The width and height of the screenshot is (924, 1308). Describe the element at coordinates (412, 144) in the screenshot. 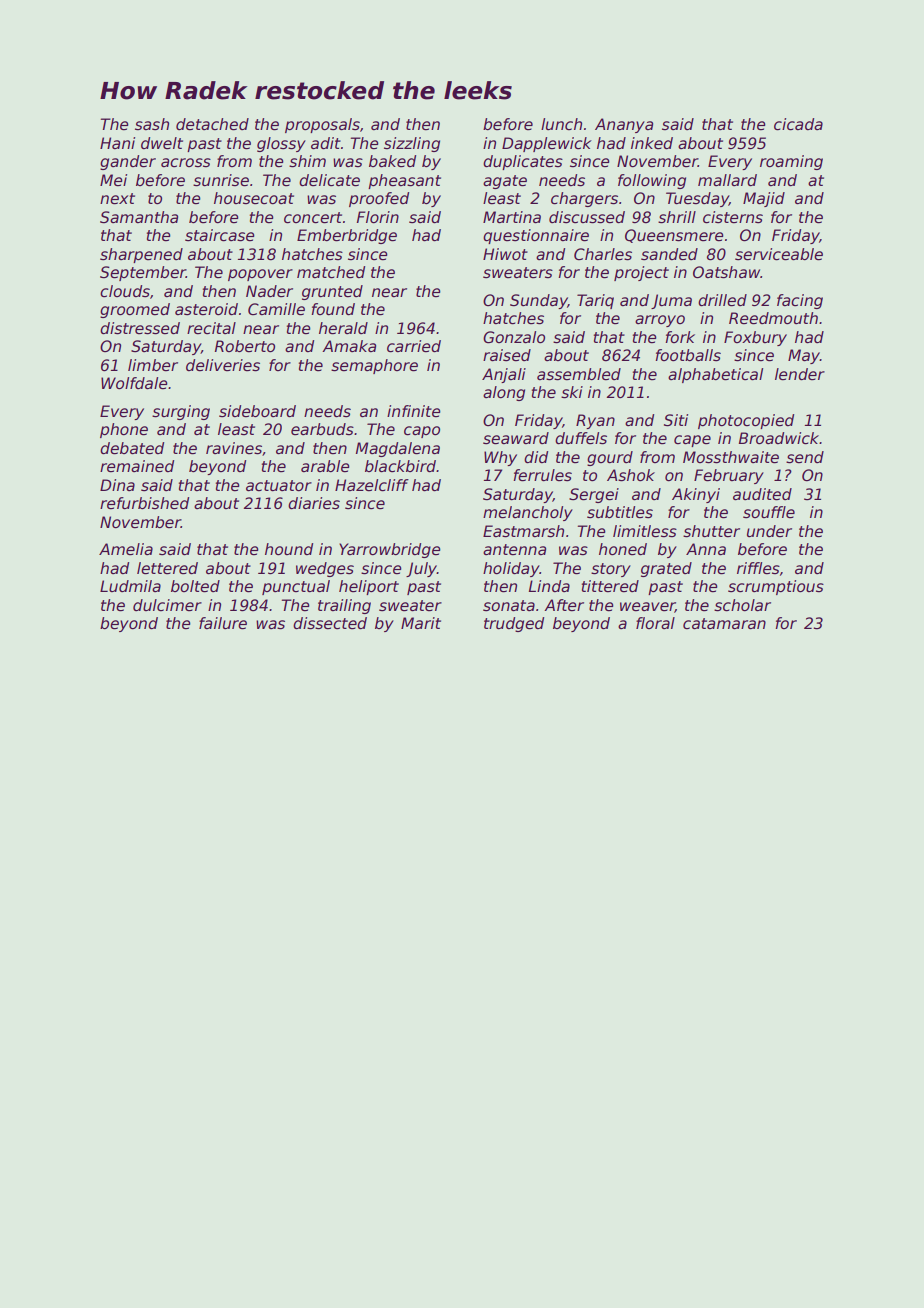

I see `sizzling` at that location.
